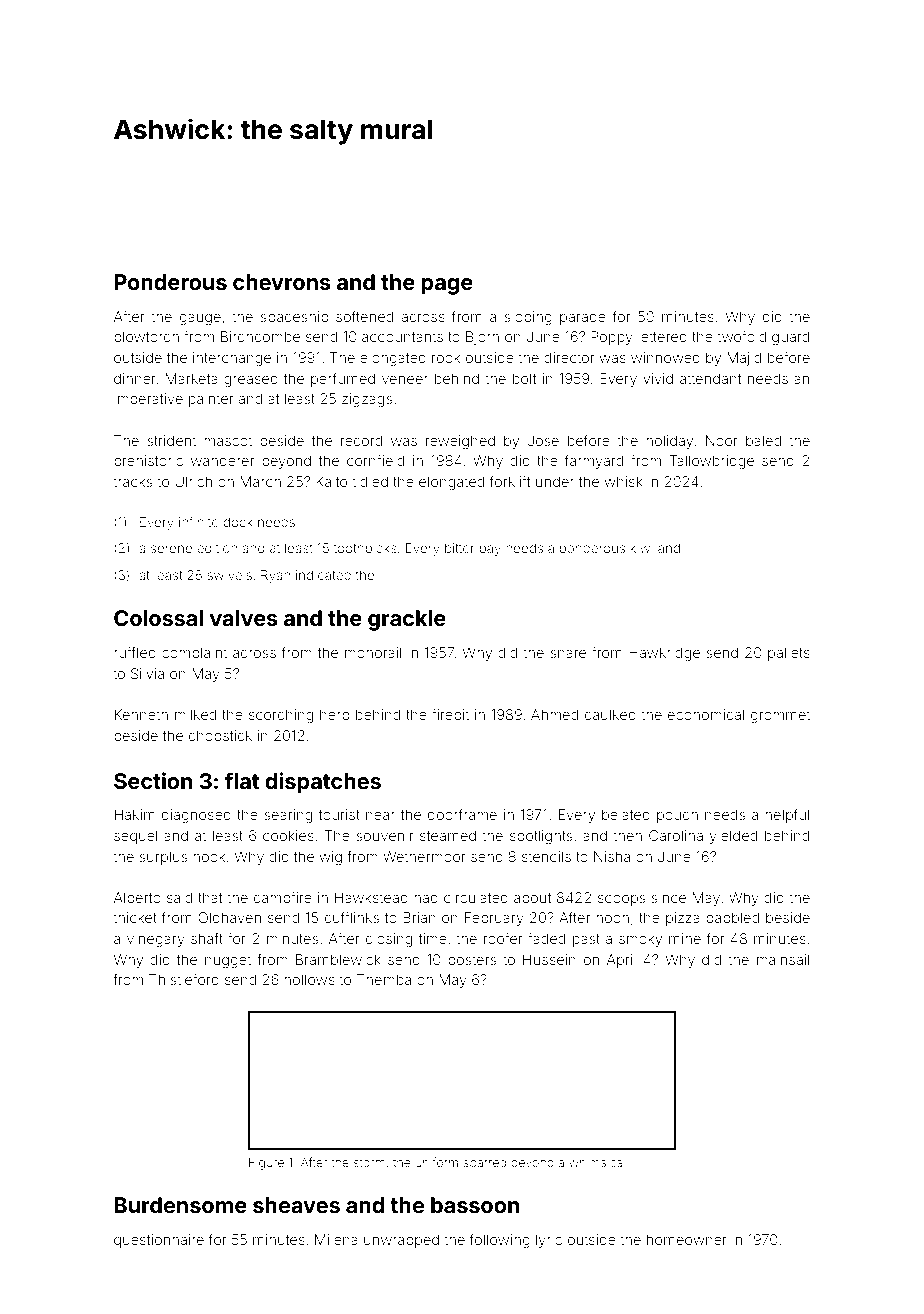 The image size is (924, 1314). What do you see at coordinates (623, 481) in the document?
I see `whisk` at bounding box center [623, 481].
